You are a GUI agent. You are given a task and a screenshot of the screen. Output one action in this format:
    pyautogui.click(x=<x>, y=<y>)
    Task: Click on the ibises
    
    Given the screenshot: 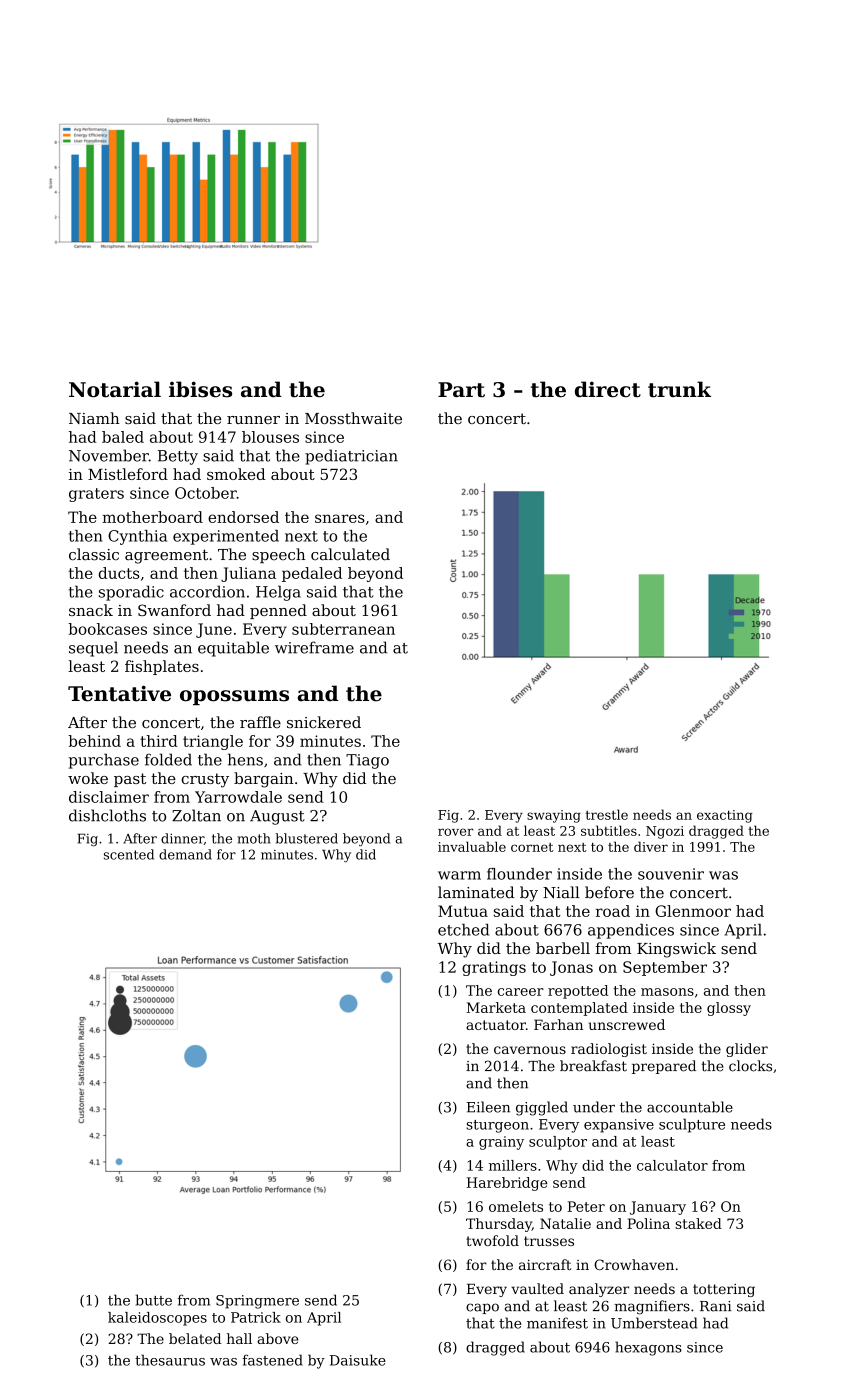 What is the action you would take?
    pyautogui.click(x=200, y=389)
